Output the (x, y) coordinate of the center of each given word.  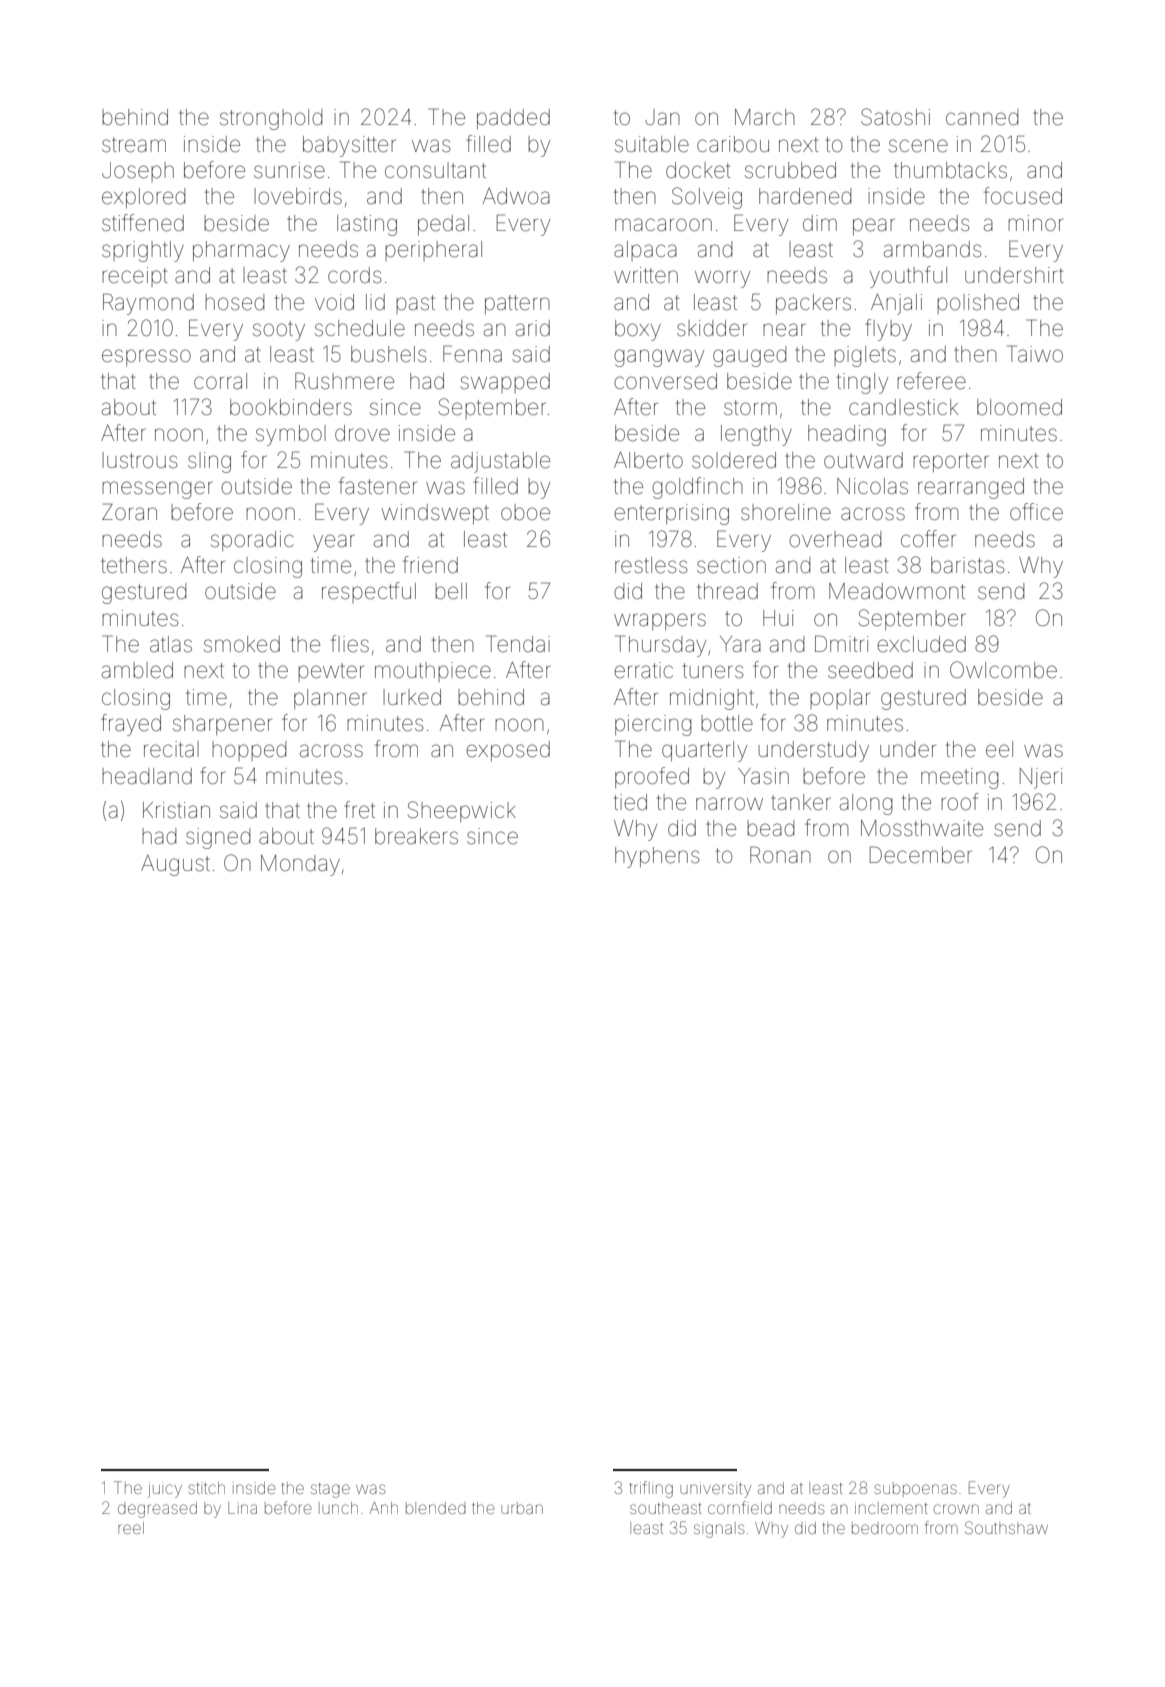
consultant (435, 170)
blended (436, 1508)
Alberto (648, 460)
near (784, 330)
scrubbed (790, 170)
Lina (242, 1508)
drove (362, 433)
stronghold (271, 119)
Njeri (1041, 778)
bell (451, 591)
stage (330, 1490)
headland (147, 776)
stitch (206, 1488)
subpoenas (915, 1489)
